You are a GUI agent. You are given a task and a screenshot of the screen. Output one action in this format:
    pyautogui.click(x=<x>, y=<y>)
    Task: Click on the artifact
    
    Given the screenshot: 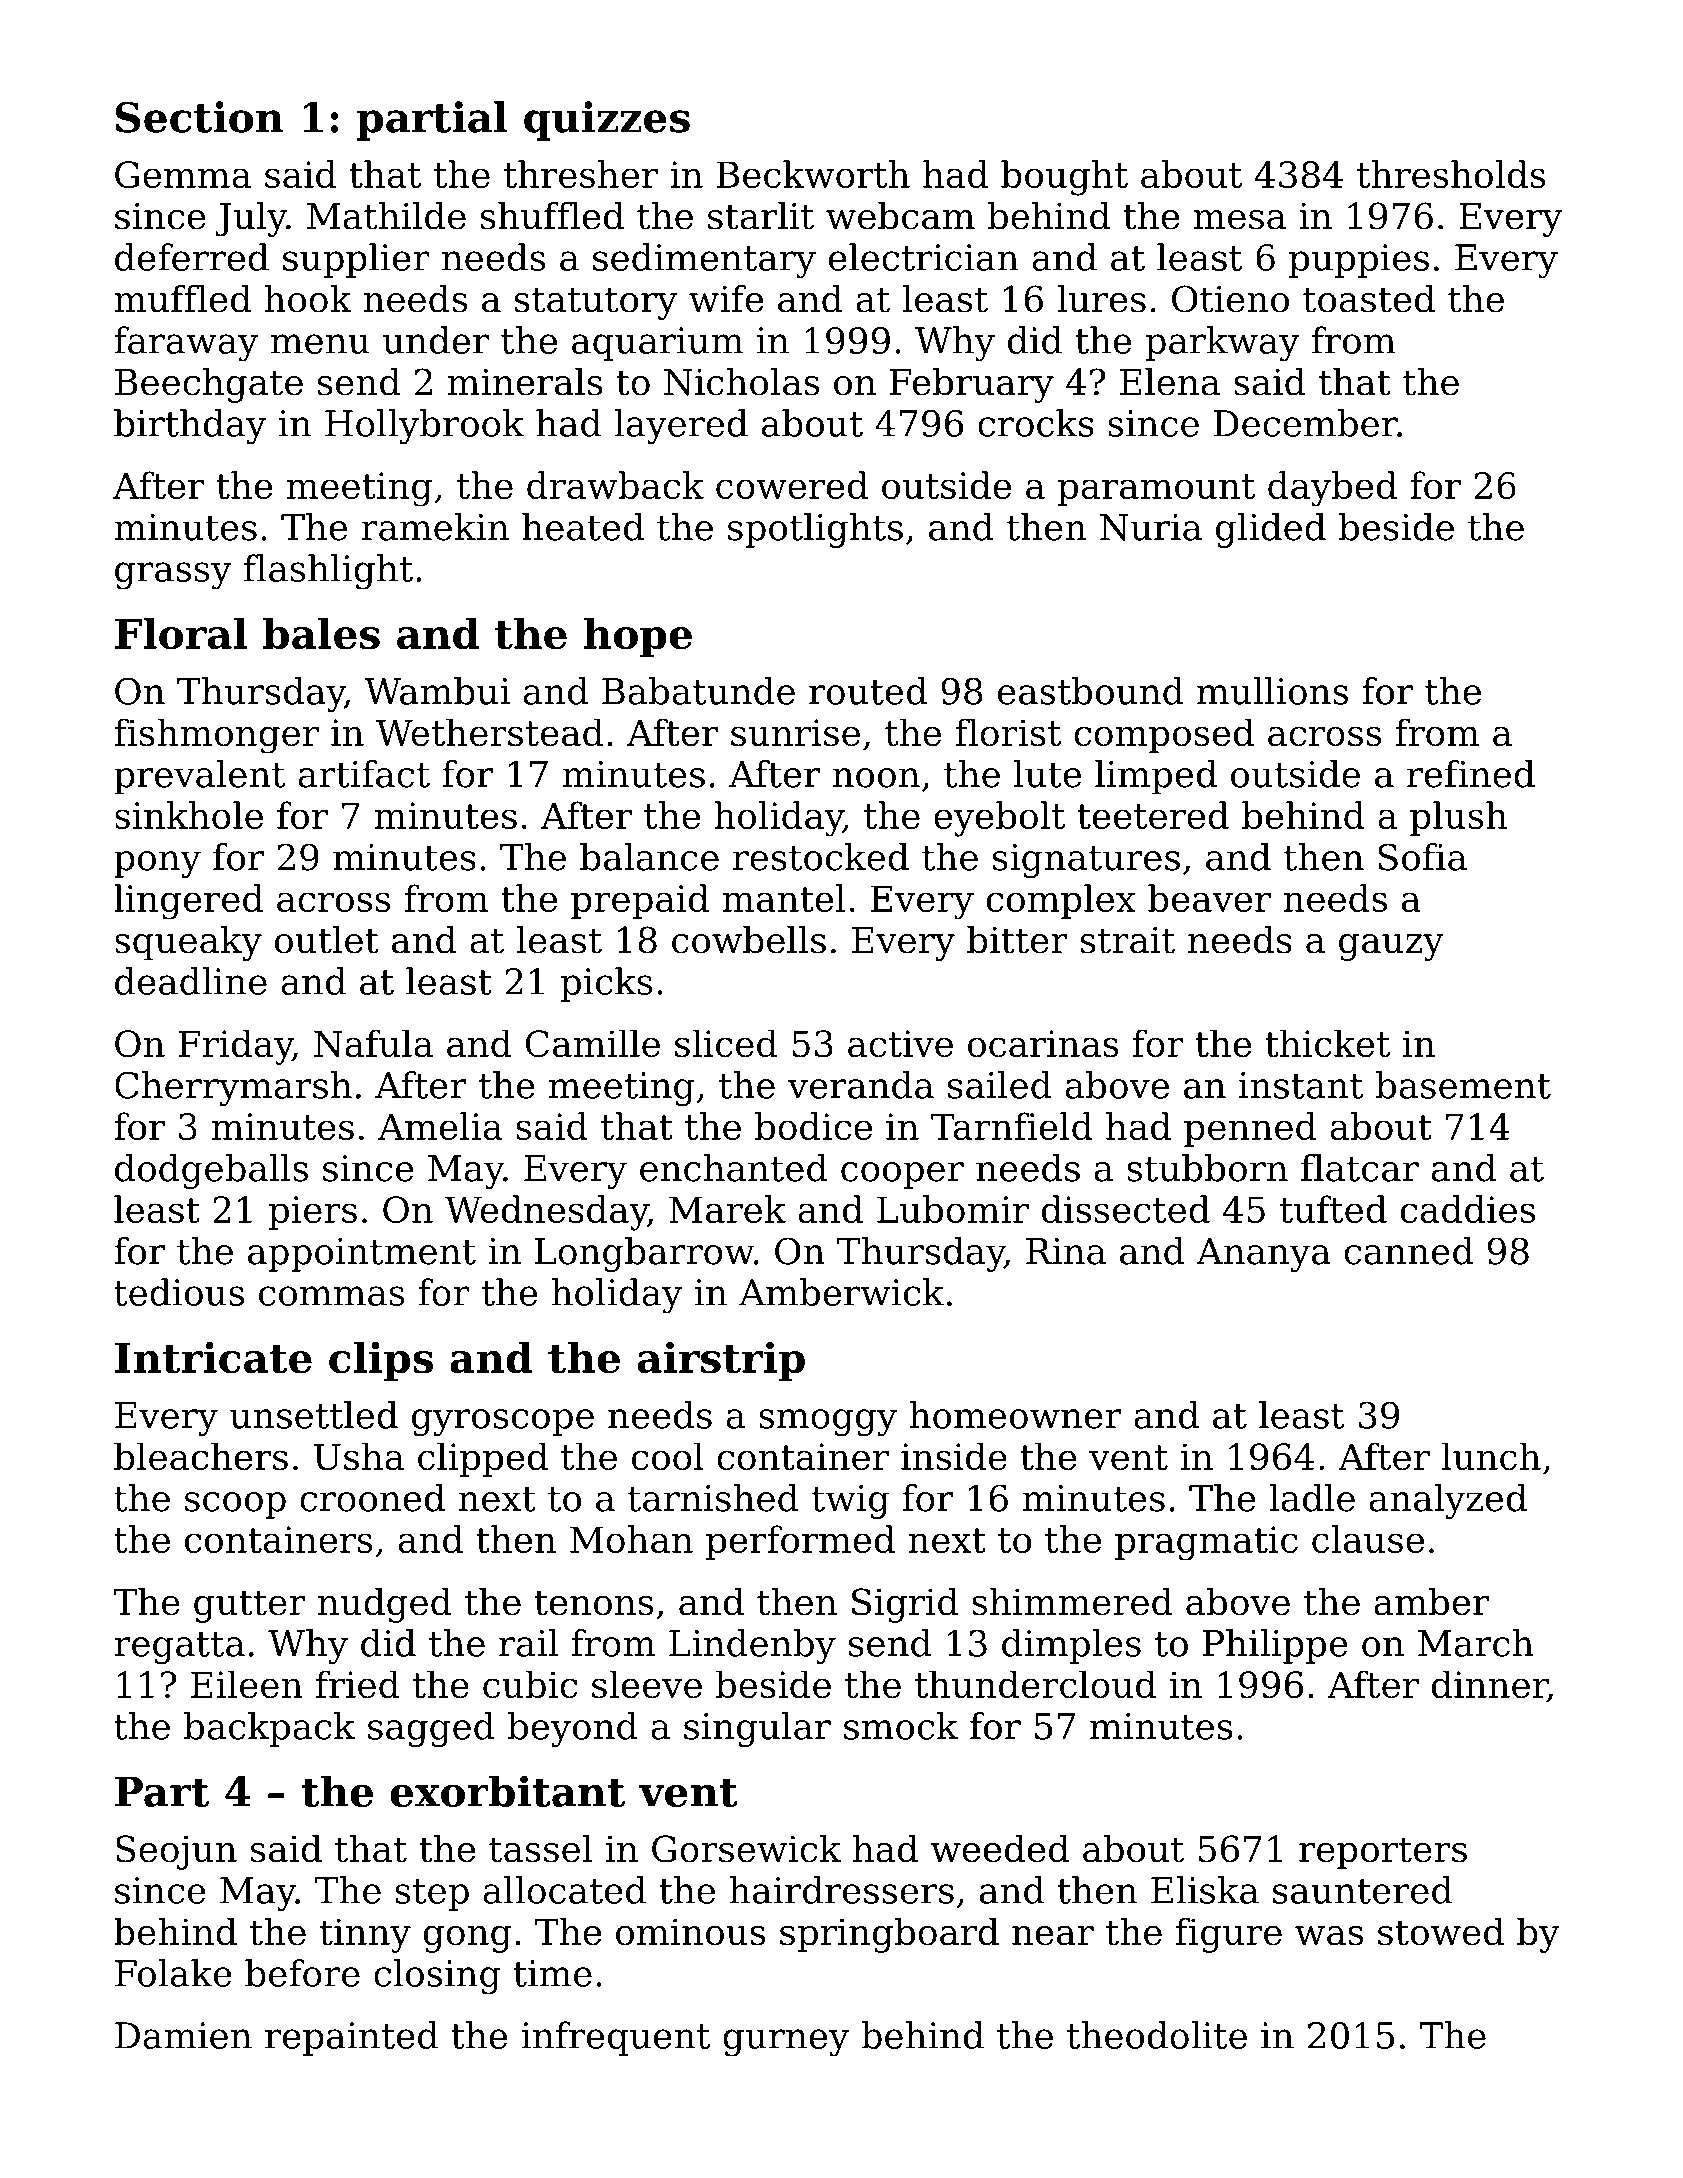 What is the action you would take?
    pyautogui.click(x=364, y=774)
